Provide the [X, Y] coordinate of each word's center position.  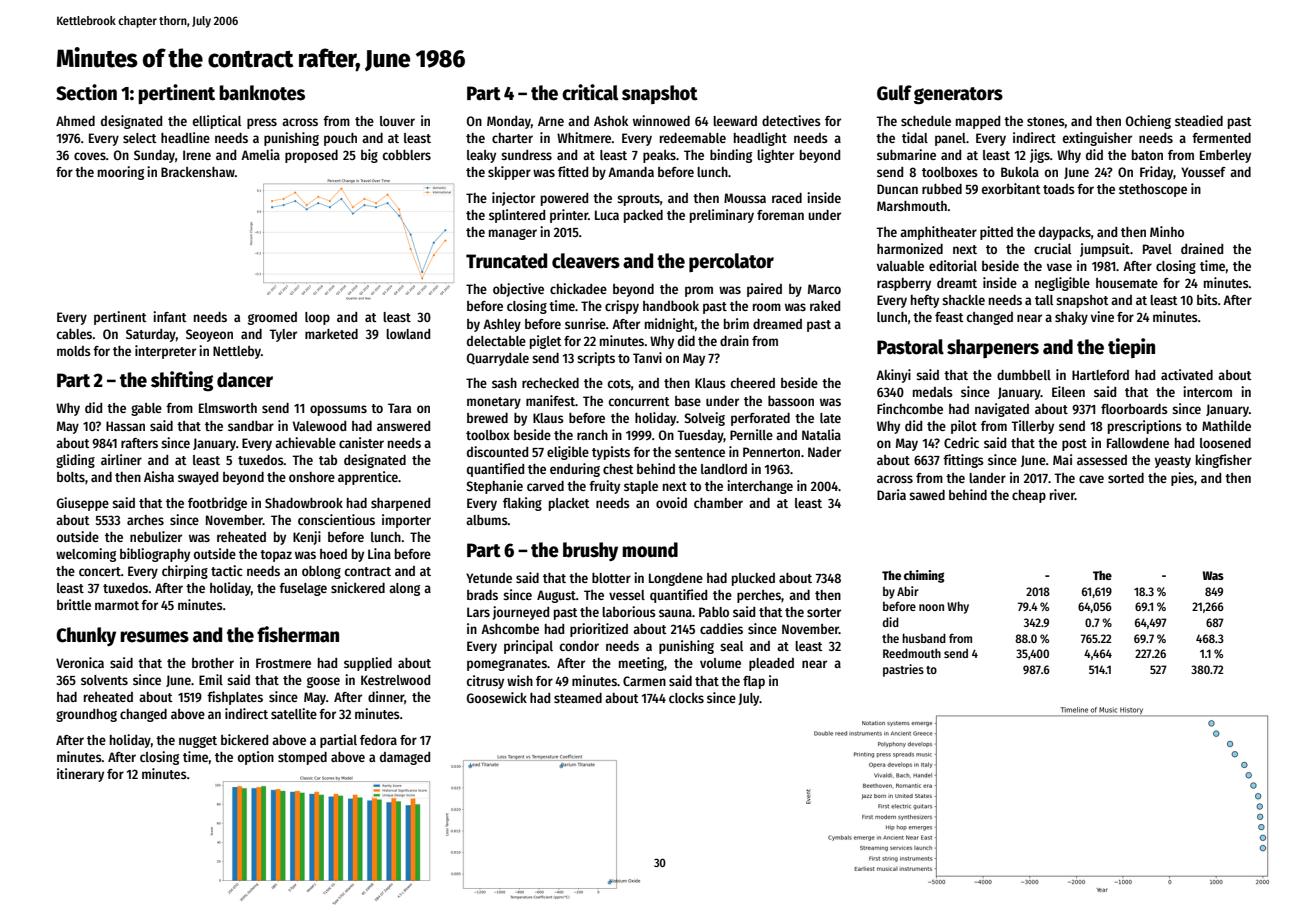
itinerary [80, 775]
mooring [121, 173]
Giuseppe [83, 504]
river [1062, 494]
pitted [996, 233]
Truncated [506, 261]
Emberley [1225, 156]
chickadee [578, 288]
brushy [590, 551]
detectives [791, 120]
